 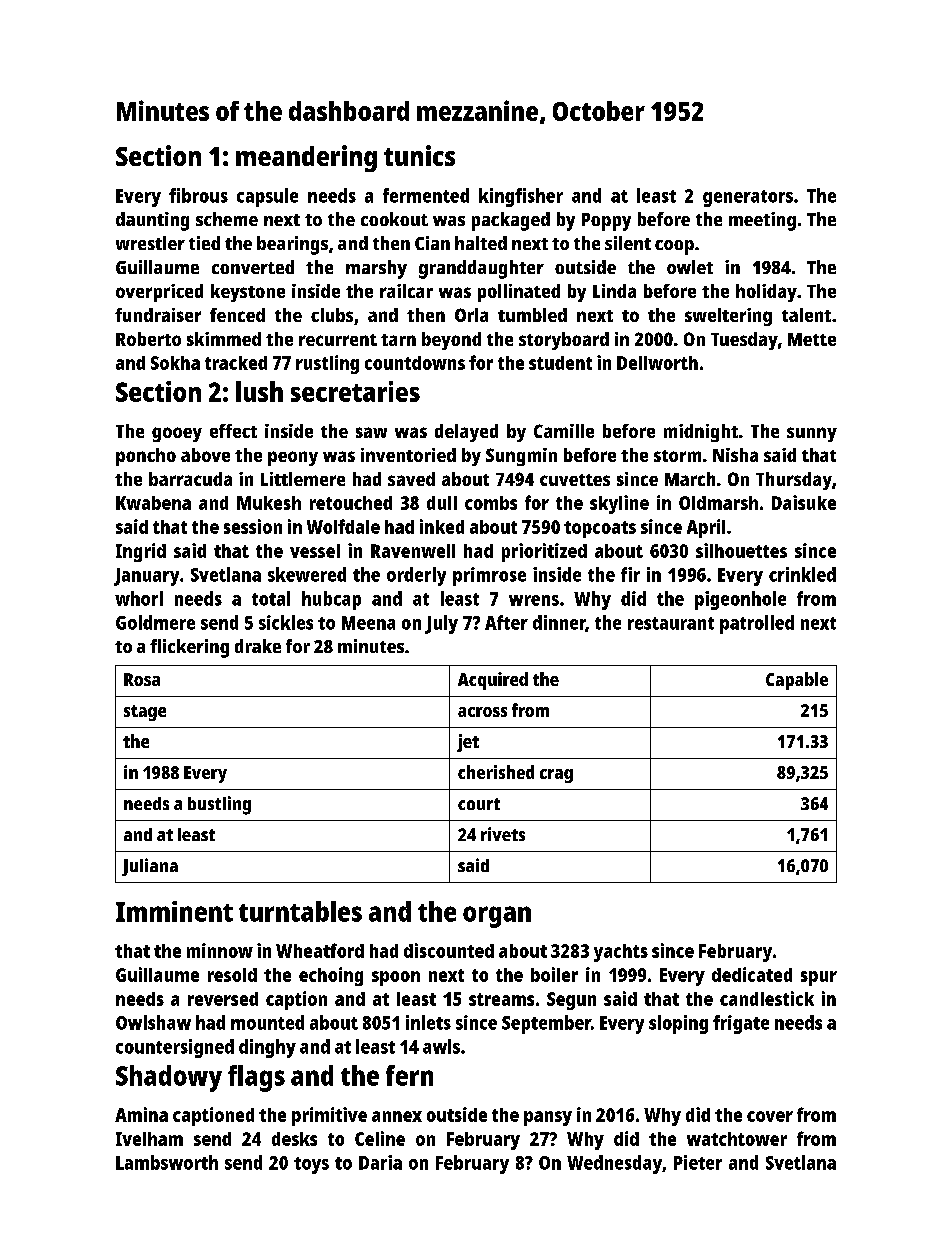 What do you see at coordinates (812, 339) in the screenshot?
I see `Mette` at bounding box center [812, 339].
